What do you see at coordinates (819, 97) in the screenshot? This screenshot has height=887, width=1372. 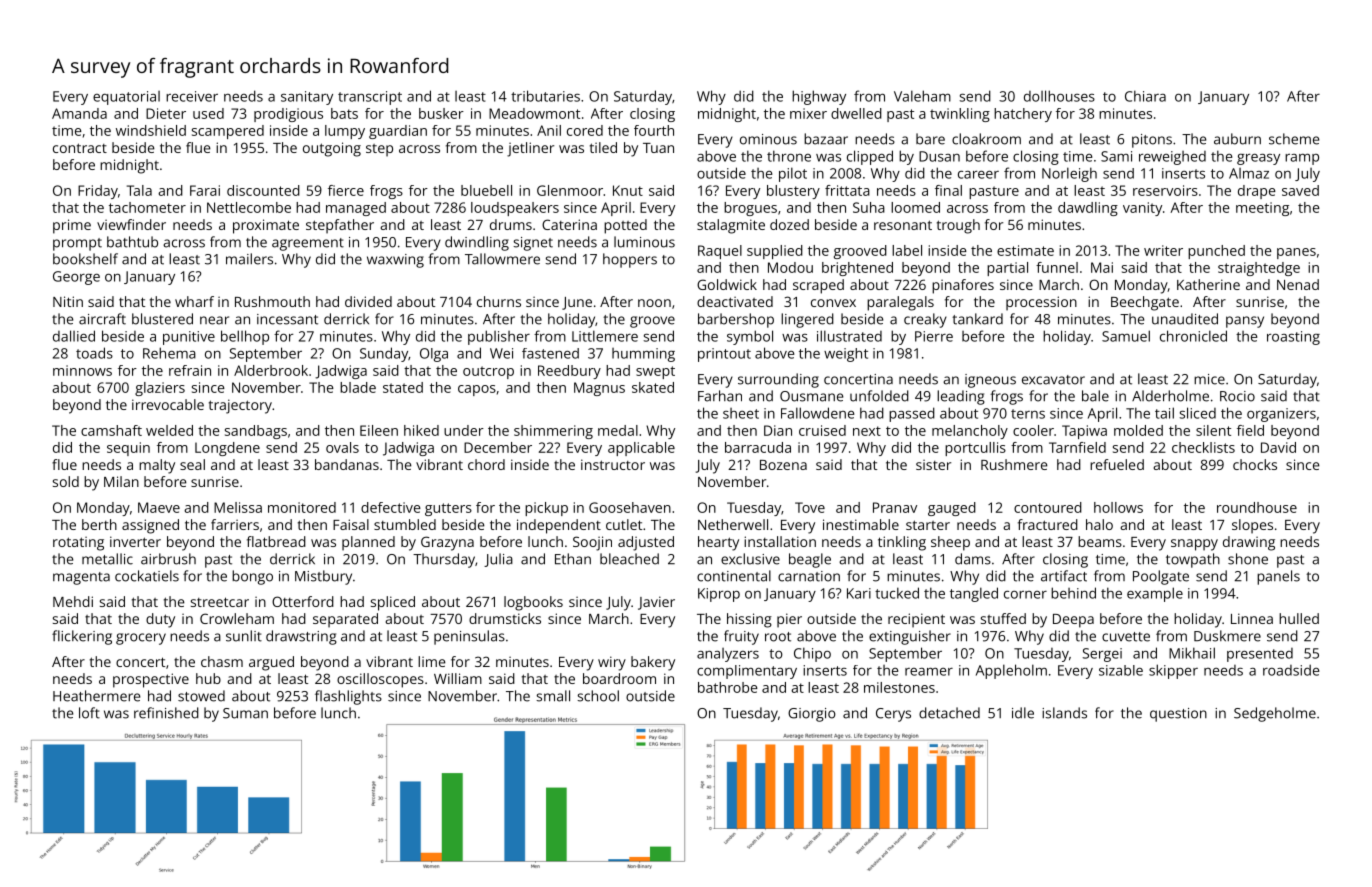 I see `highway` at bounding box center [819, 97].
